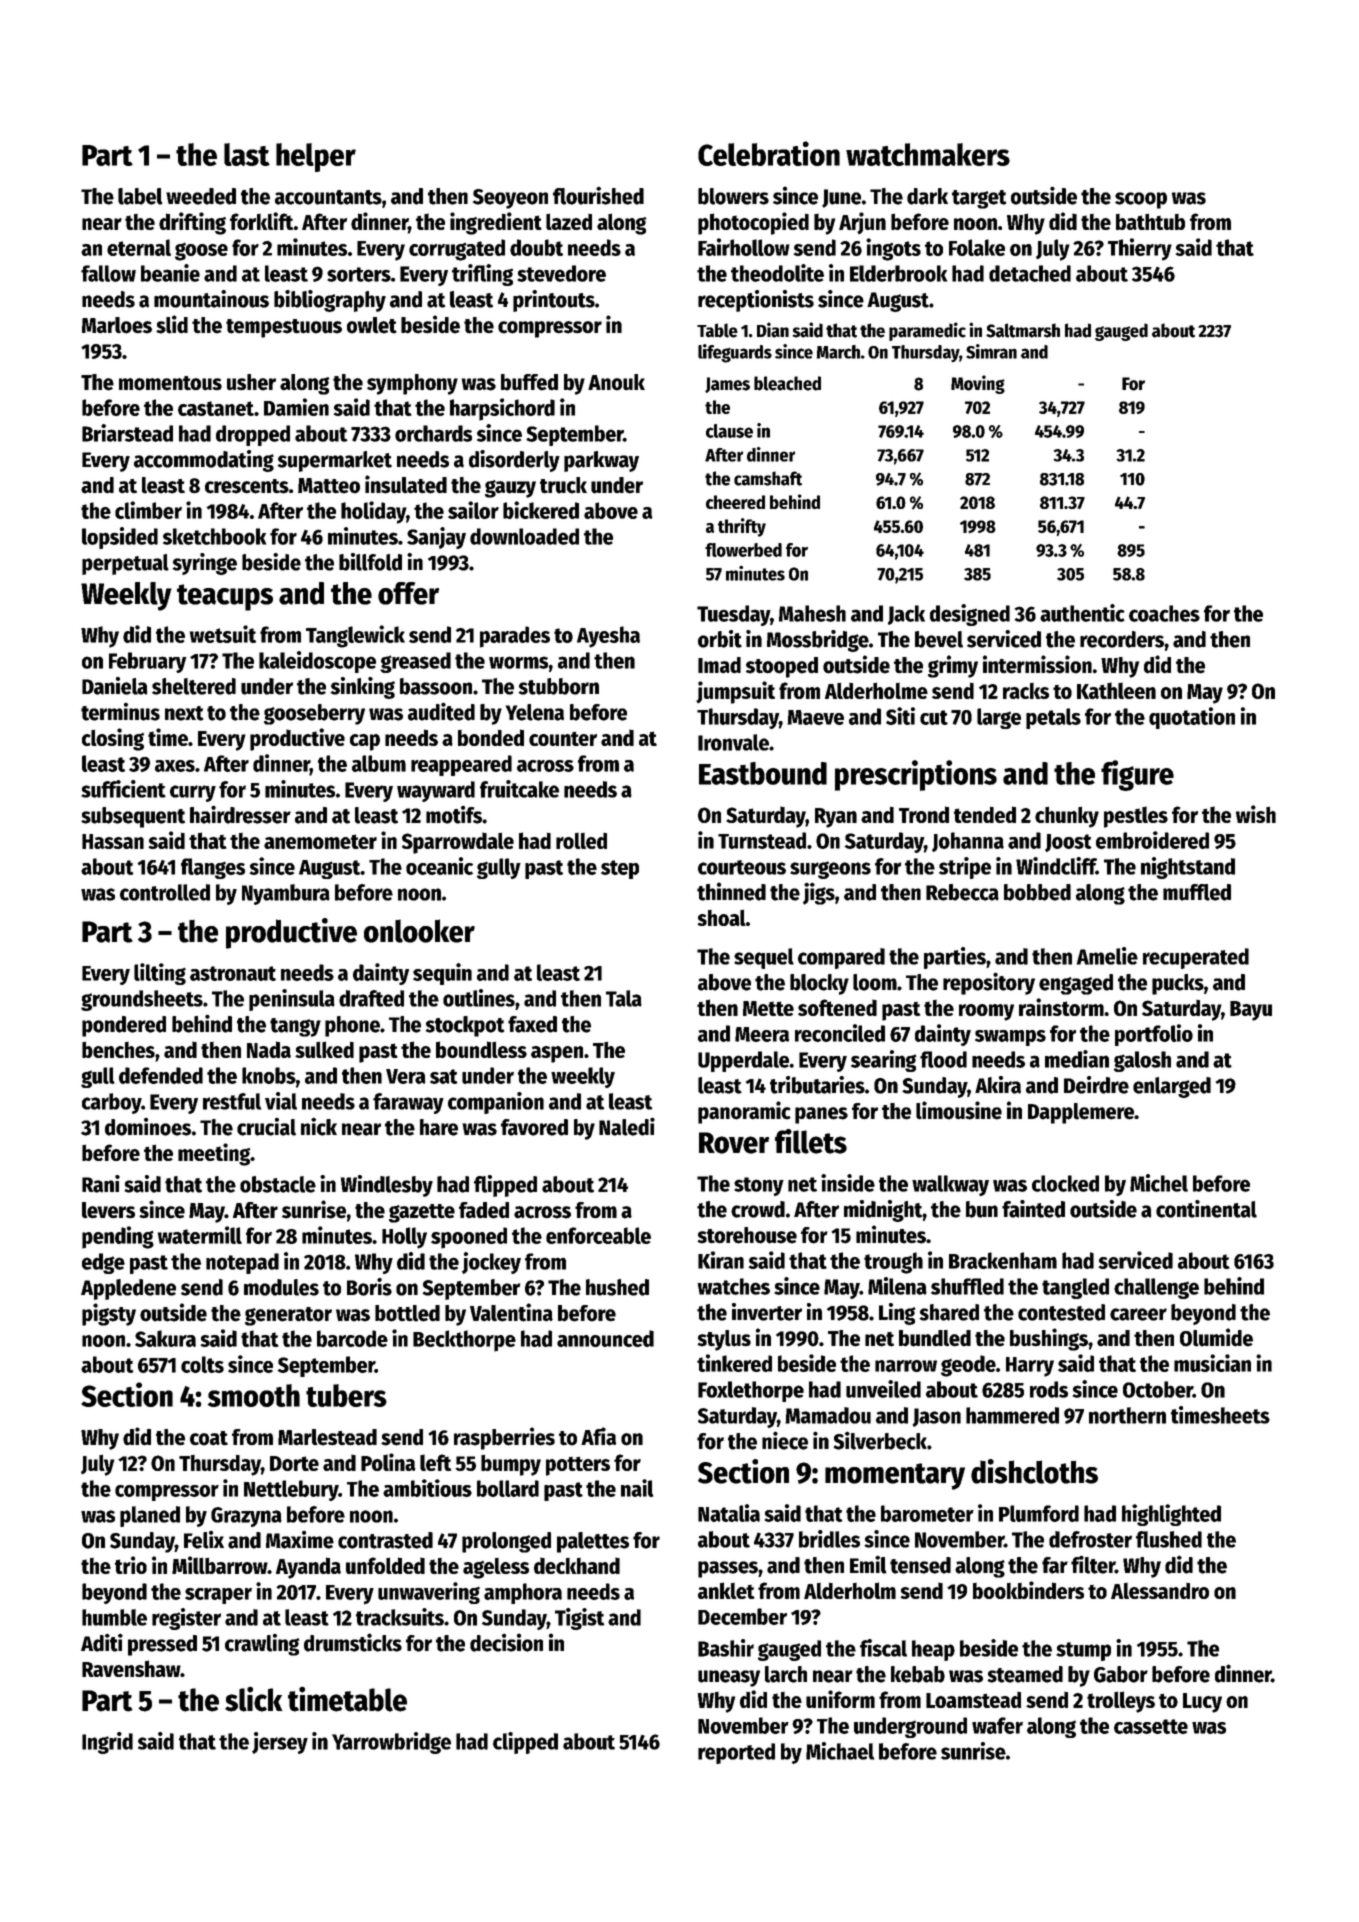  Describe the element at coordinates (1141, 200) in the screenshot. I see `scoop` at that location.
